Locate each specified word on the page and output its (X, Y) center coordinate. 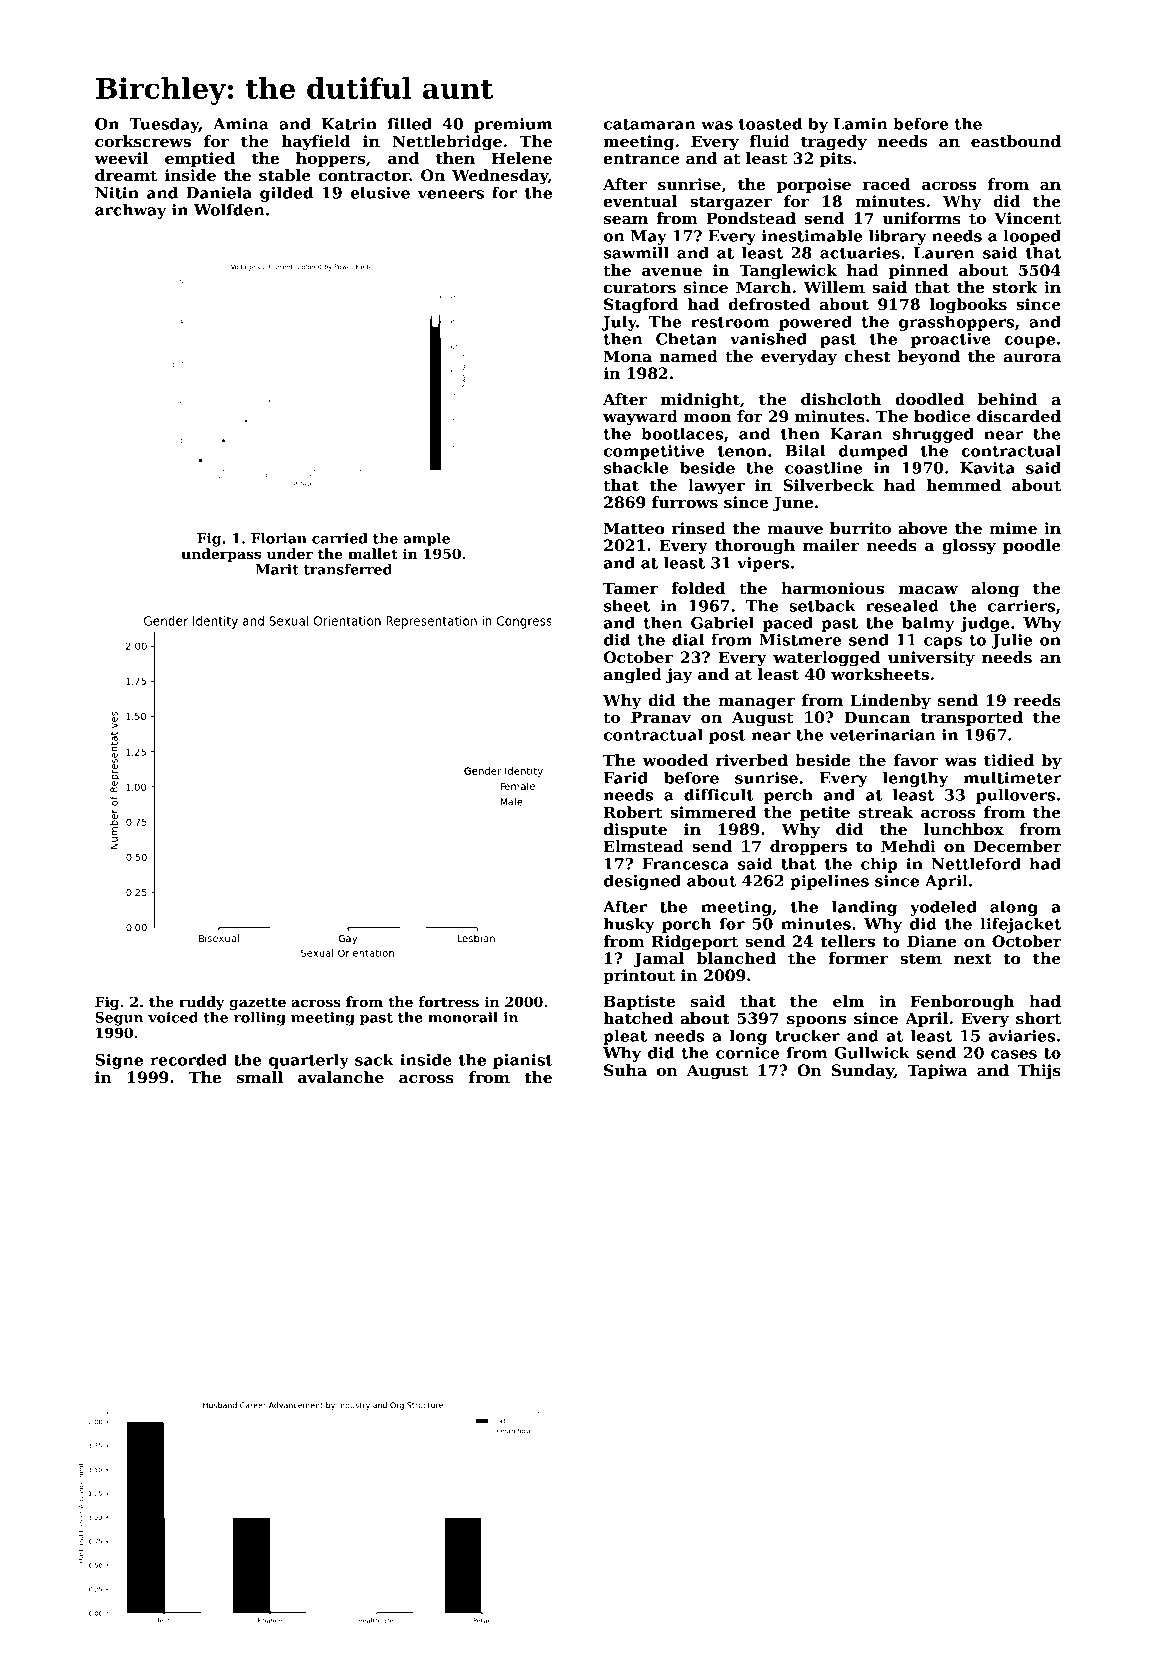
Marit (277, 569)
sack (374, 1059)
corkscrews (143, 141)
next (973, 958)
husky (629, 925)
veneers (451, 194)
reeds (1037, 700)
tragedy (834, 143)
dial (688, 639)
